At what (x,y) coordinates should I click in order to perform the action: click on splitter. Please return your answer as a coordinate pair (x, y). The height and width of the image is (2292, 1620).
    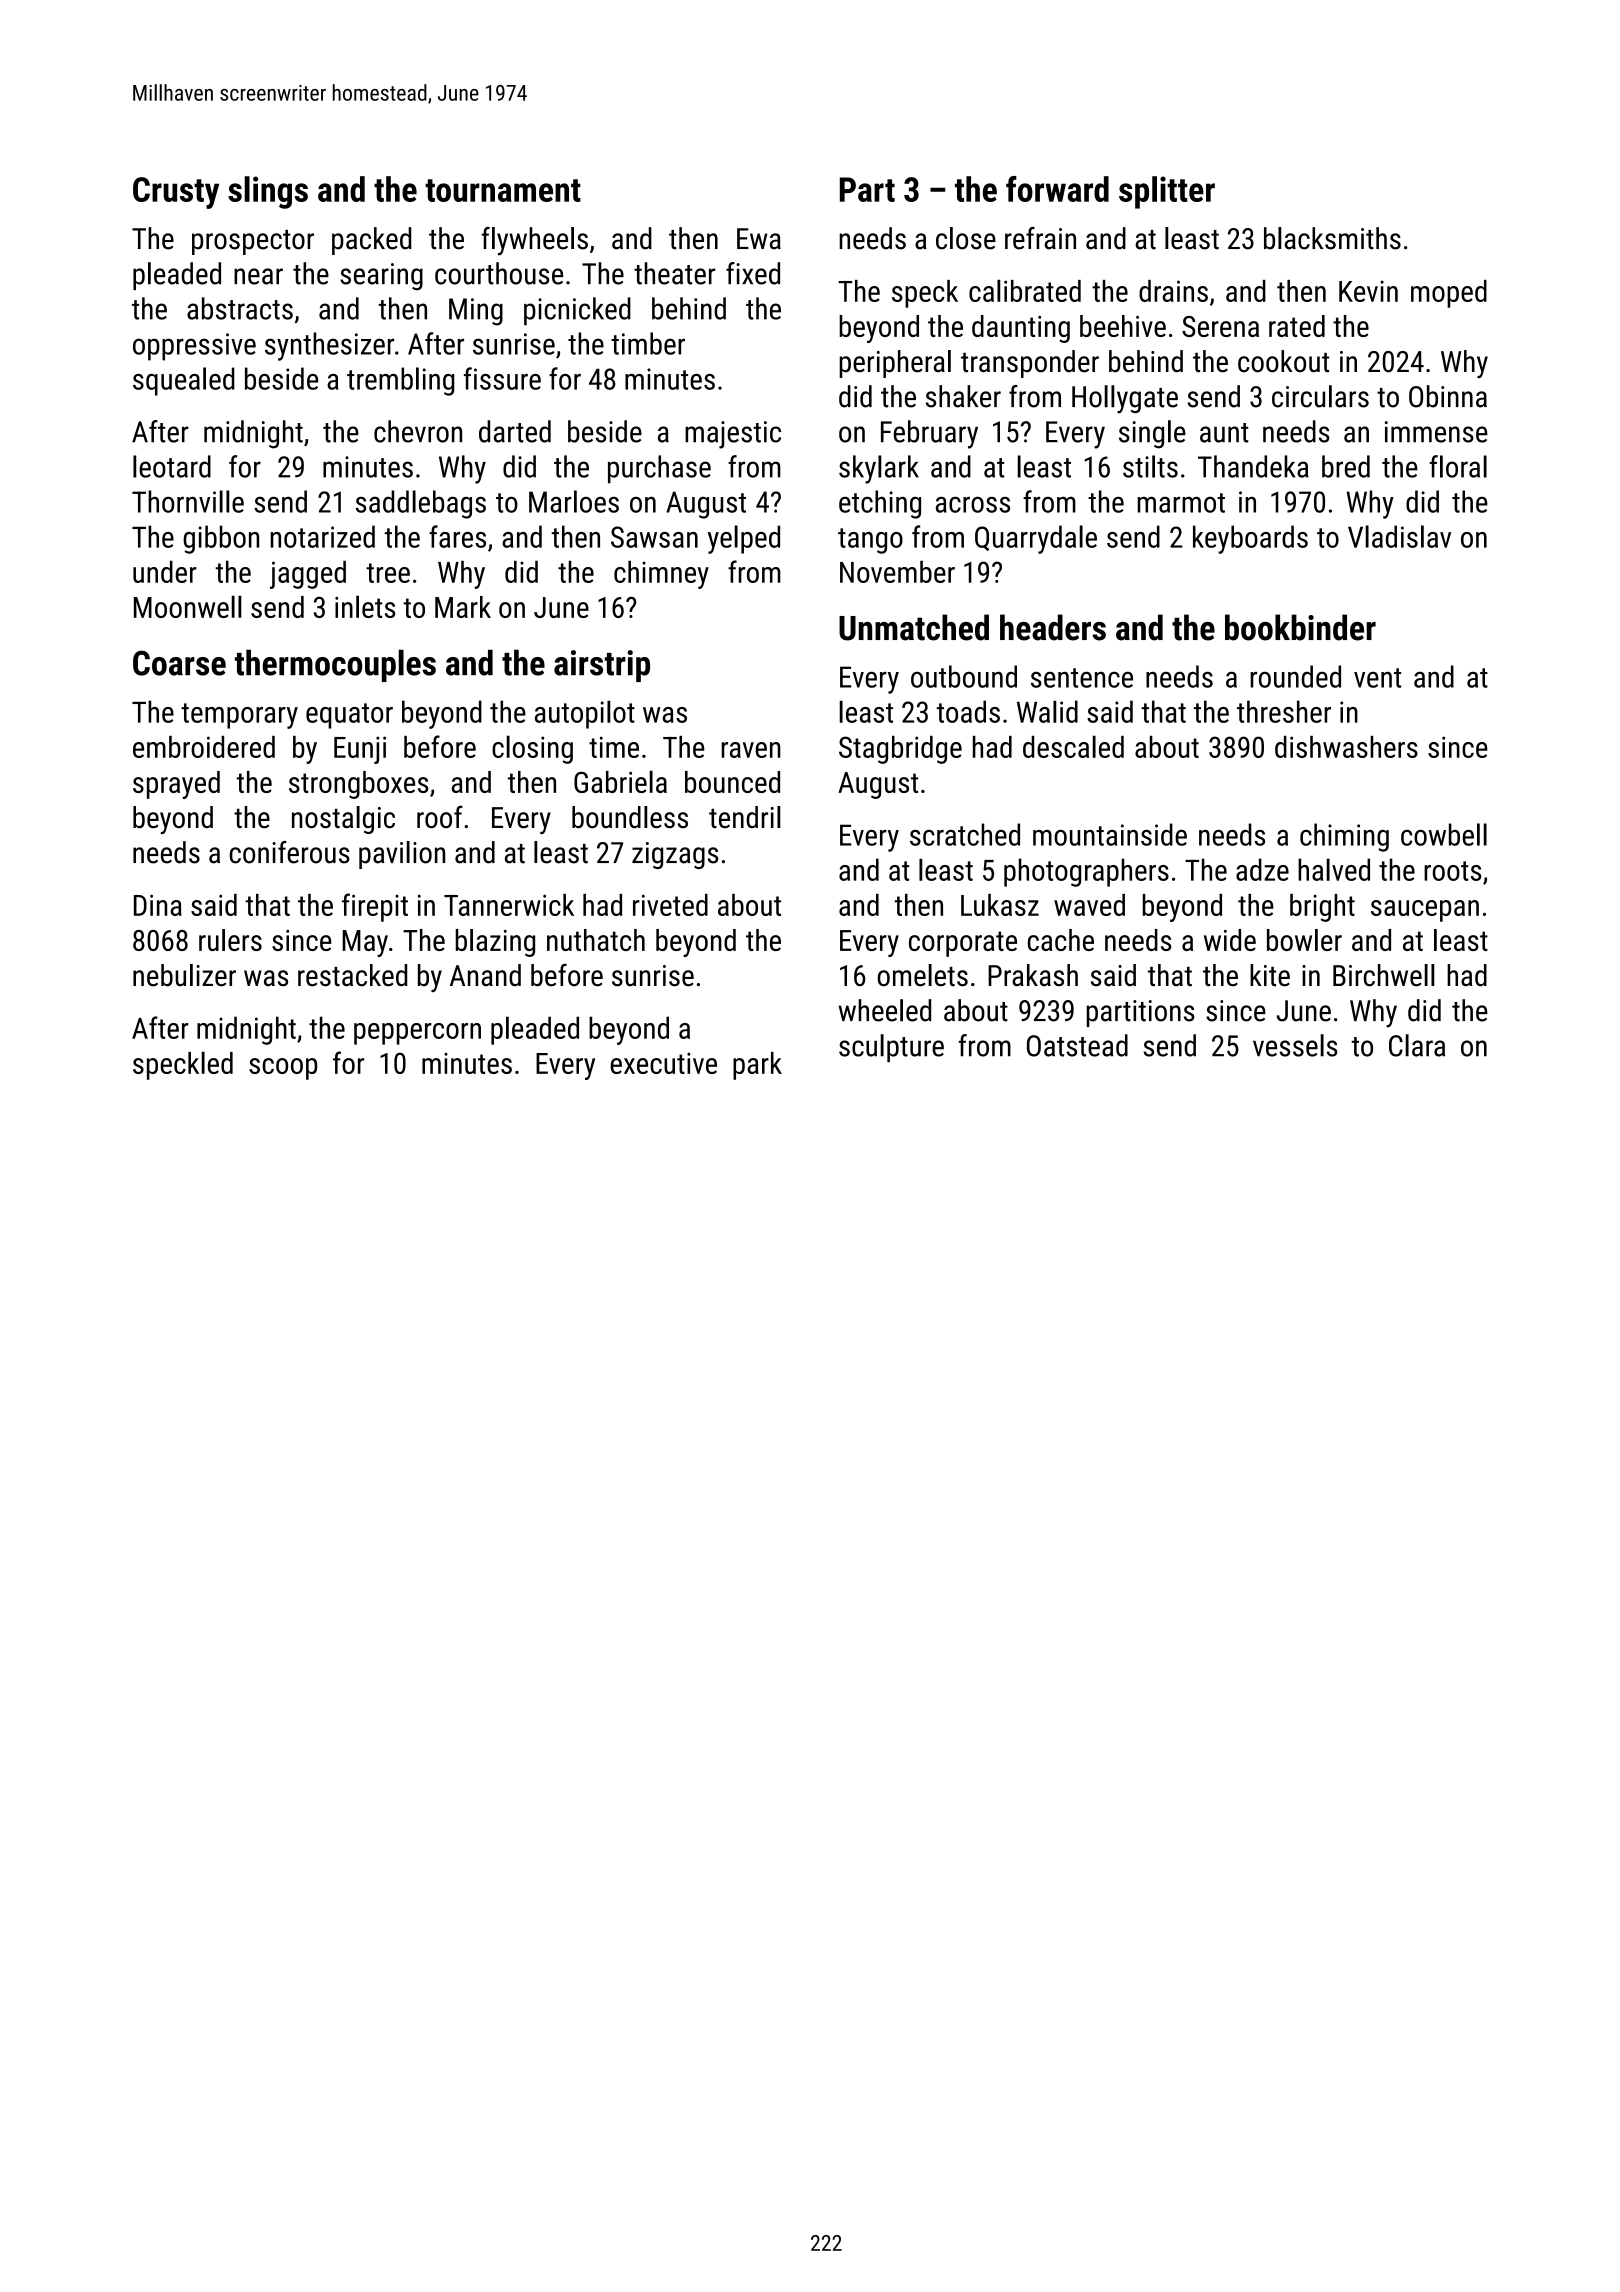
    Looking at the image, I should click on (1167, 192).
